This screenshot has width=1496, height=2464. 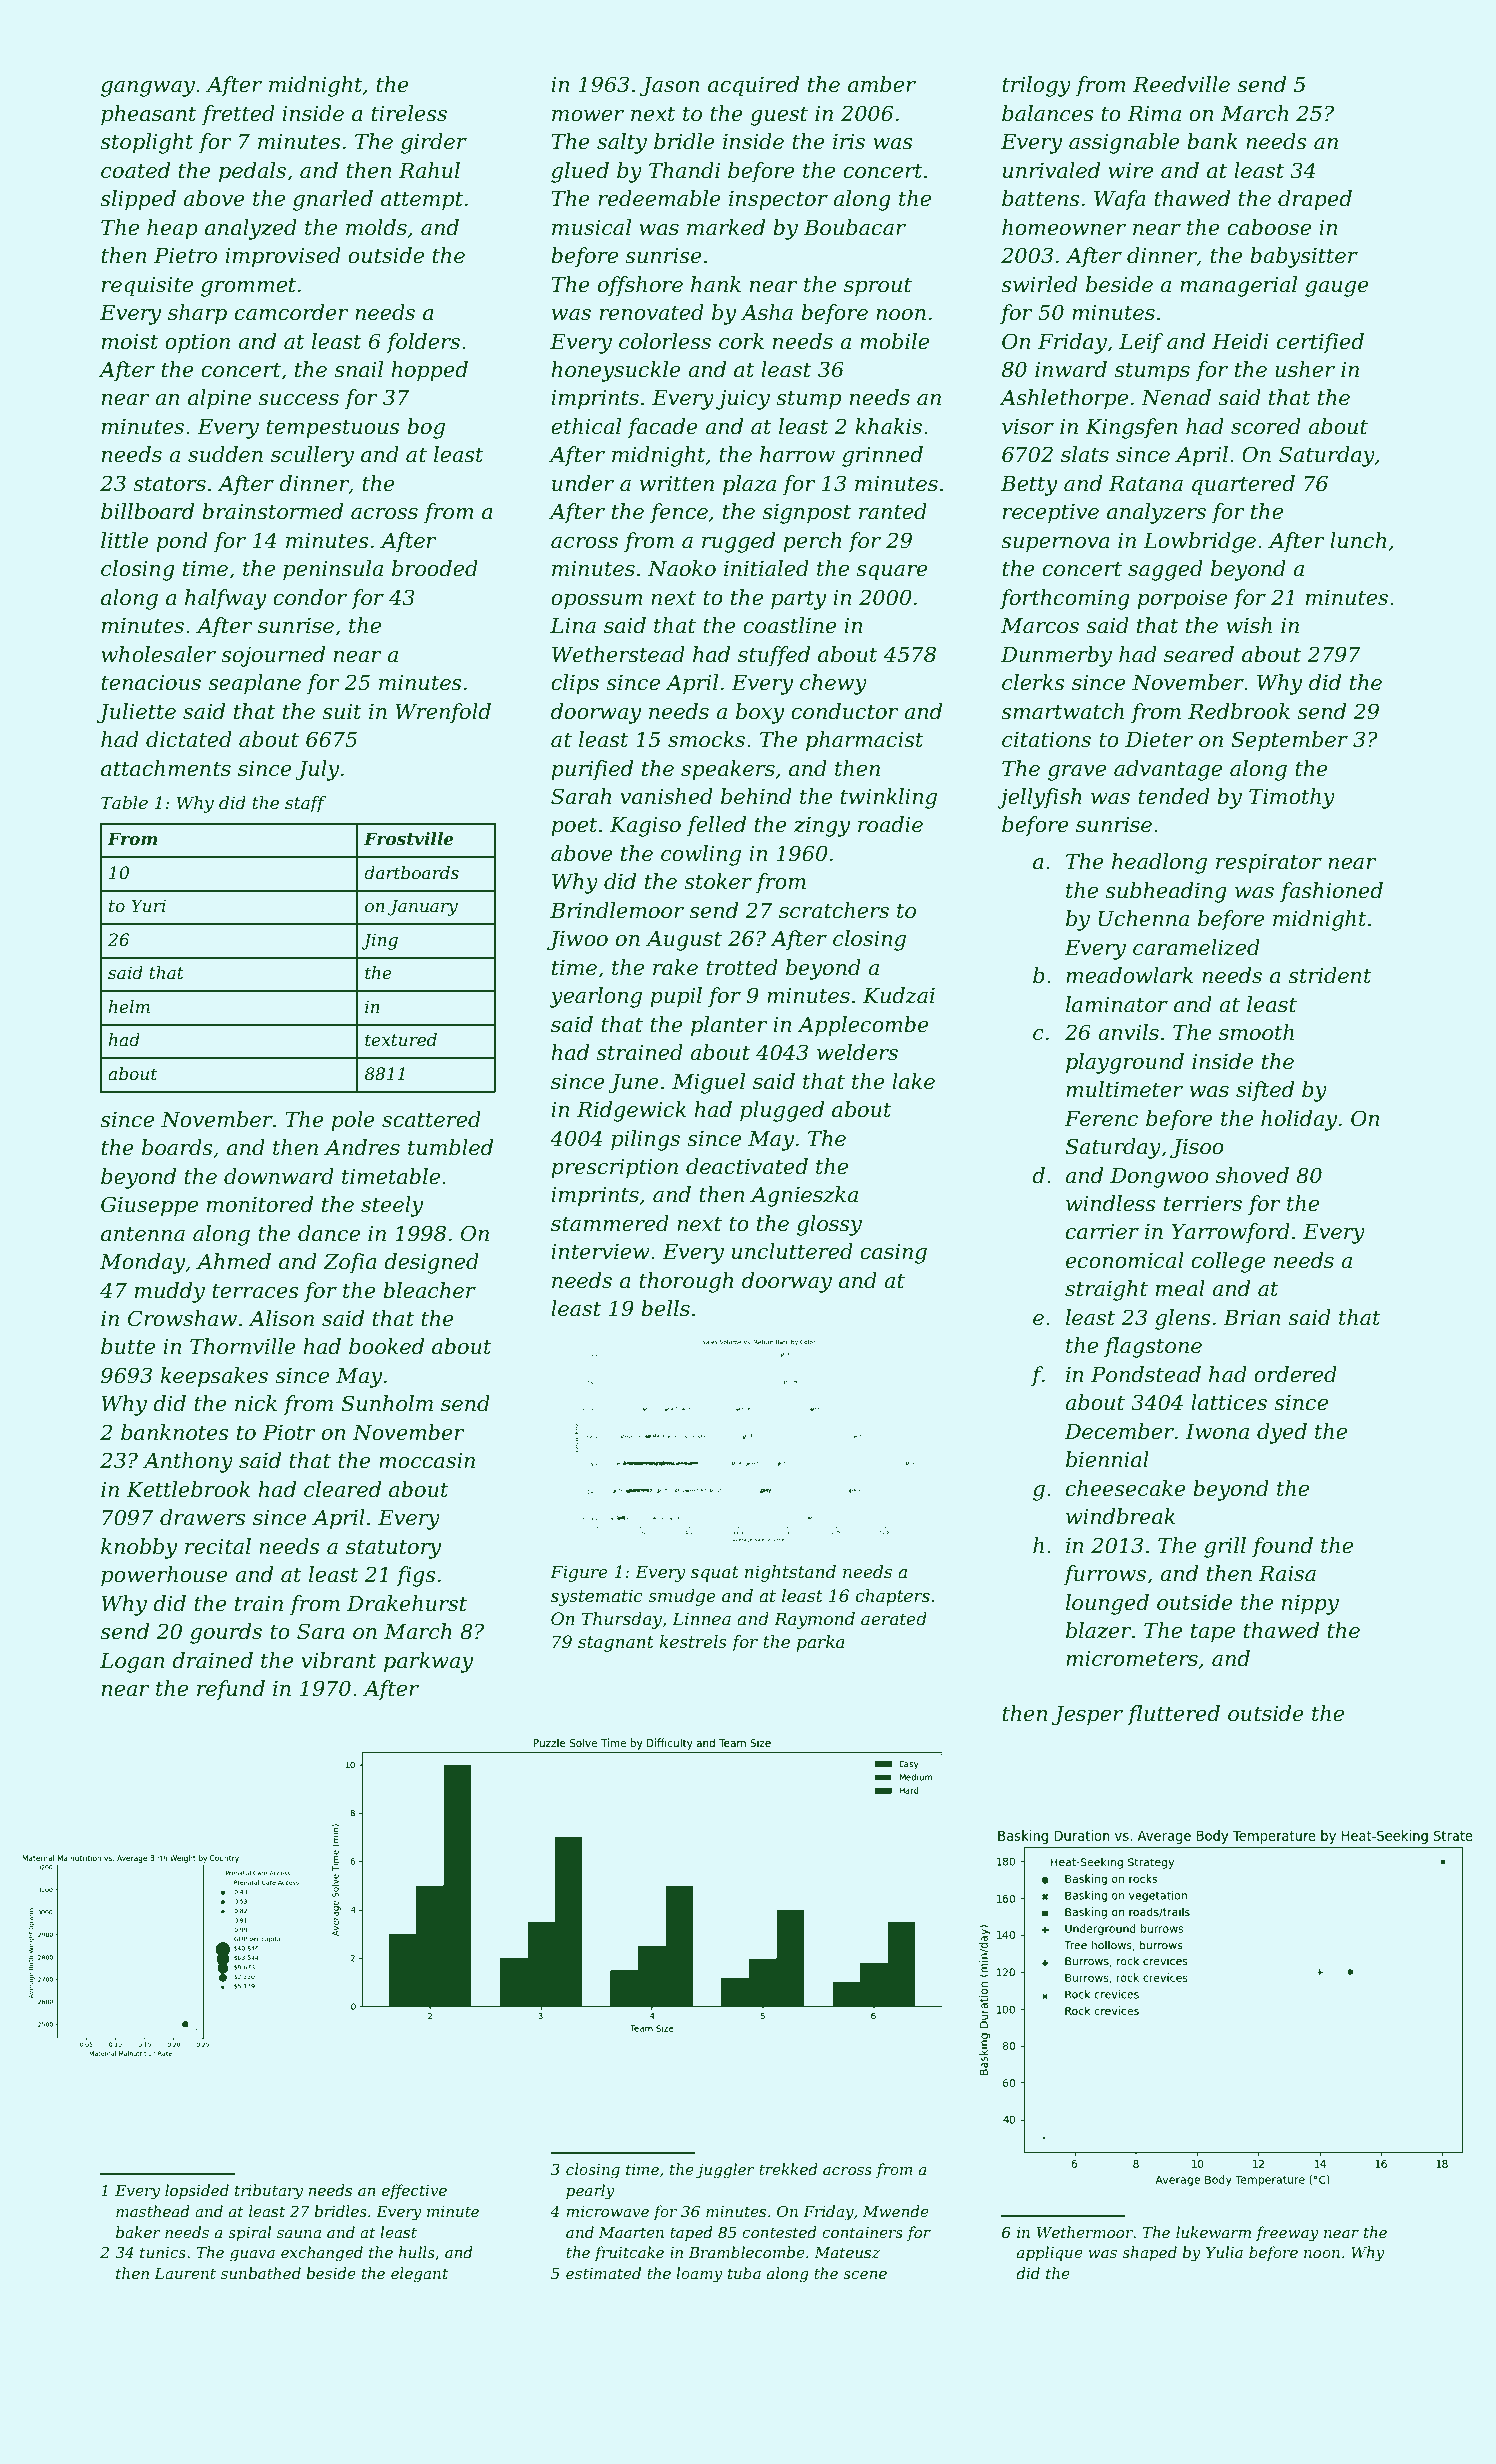 I want to click on trotted, so click(x=742, y=967).
